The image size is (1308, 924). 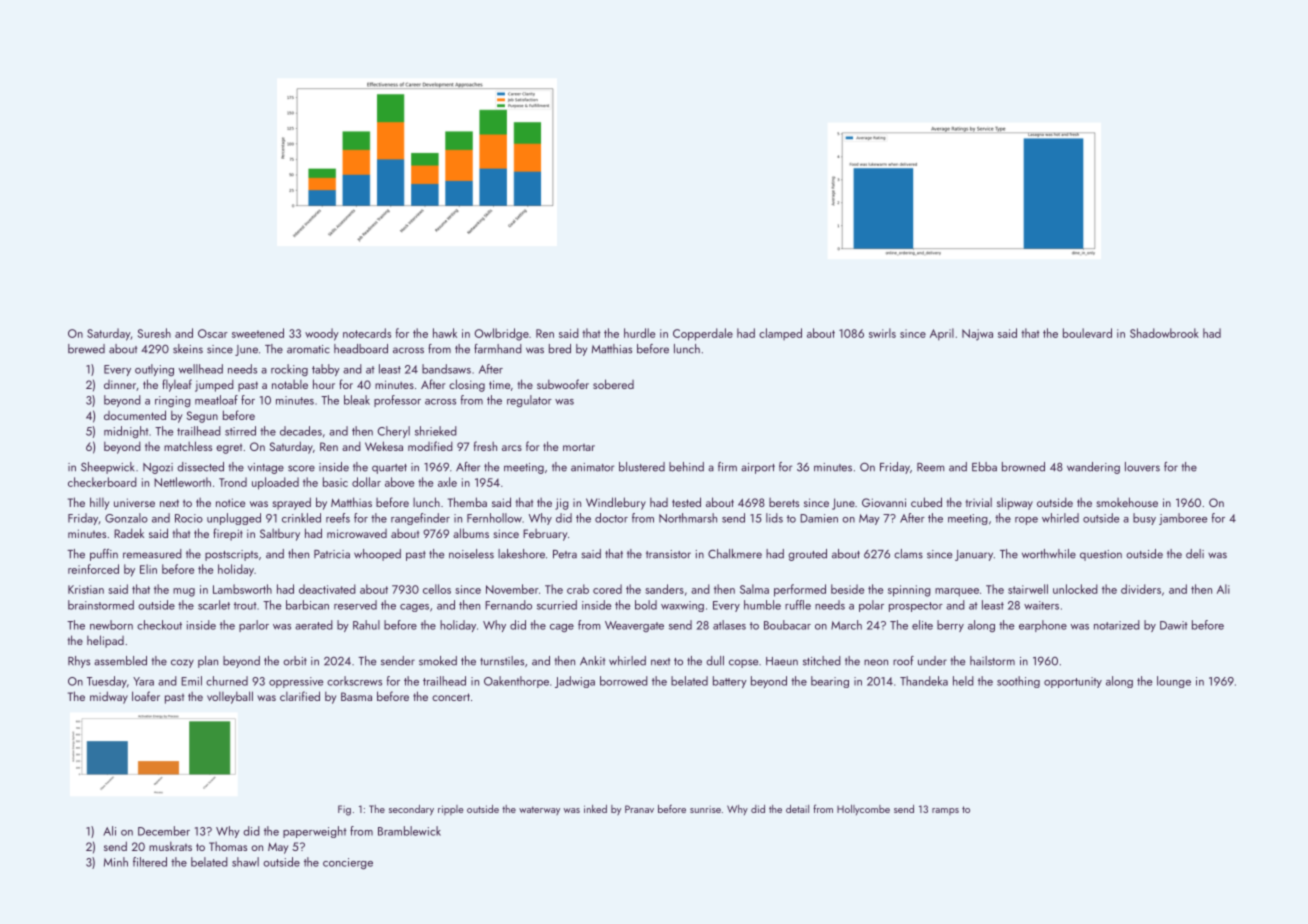 What do you see at coordinates (1164, 333) in the screenshot?
I see `Shadowbrook` at bounding box center [1164, 333].
